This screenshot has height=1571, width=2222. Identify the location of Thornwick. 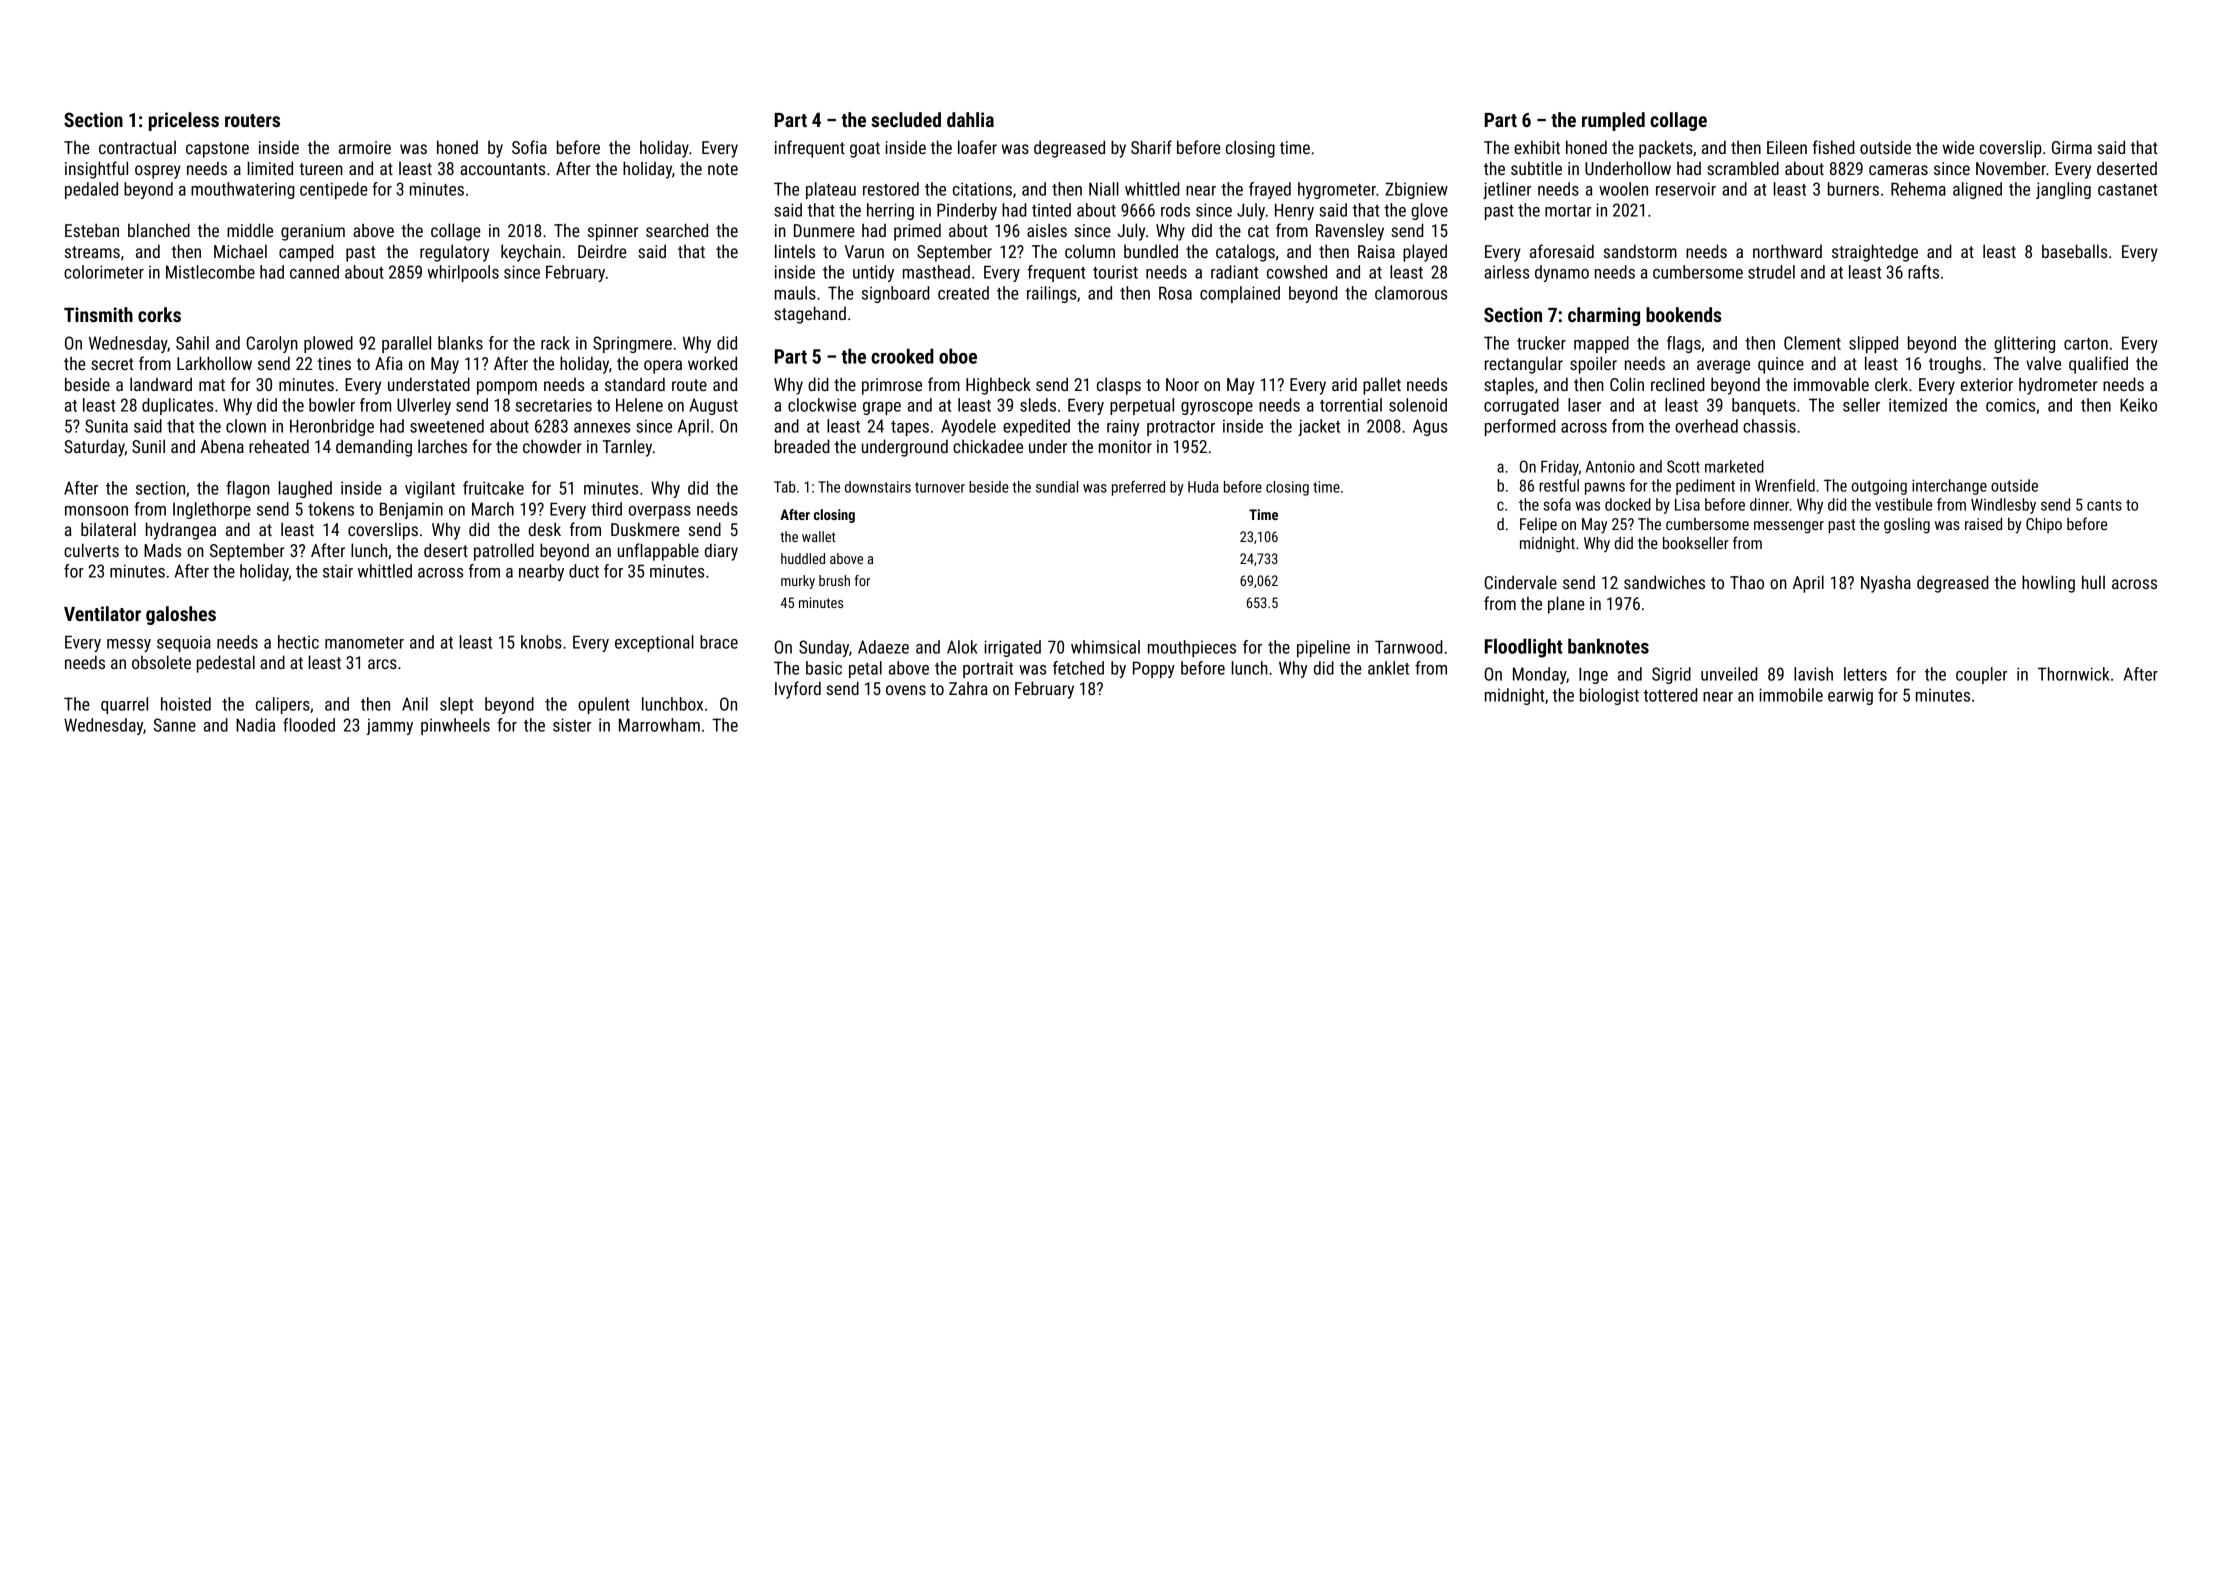
(2074, 674).
